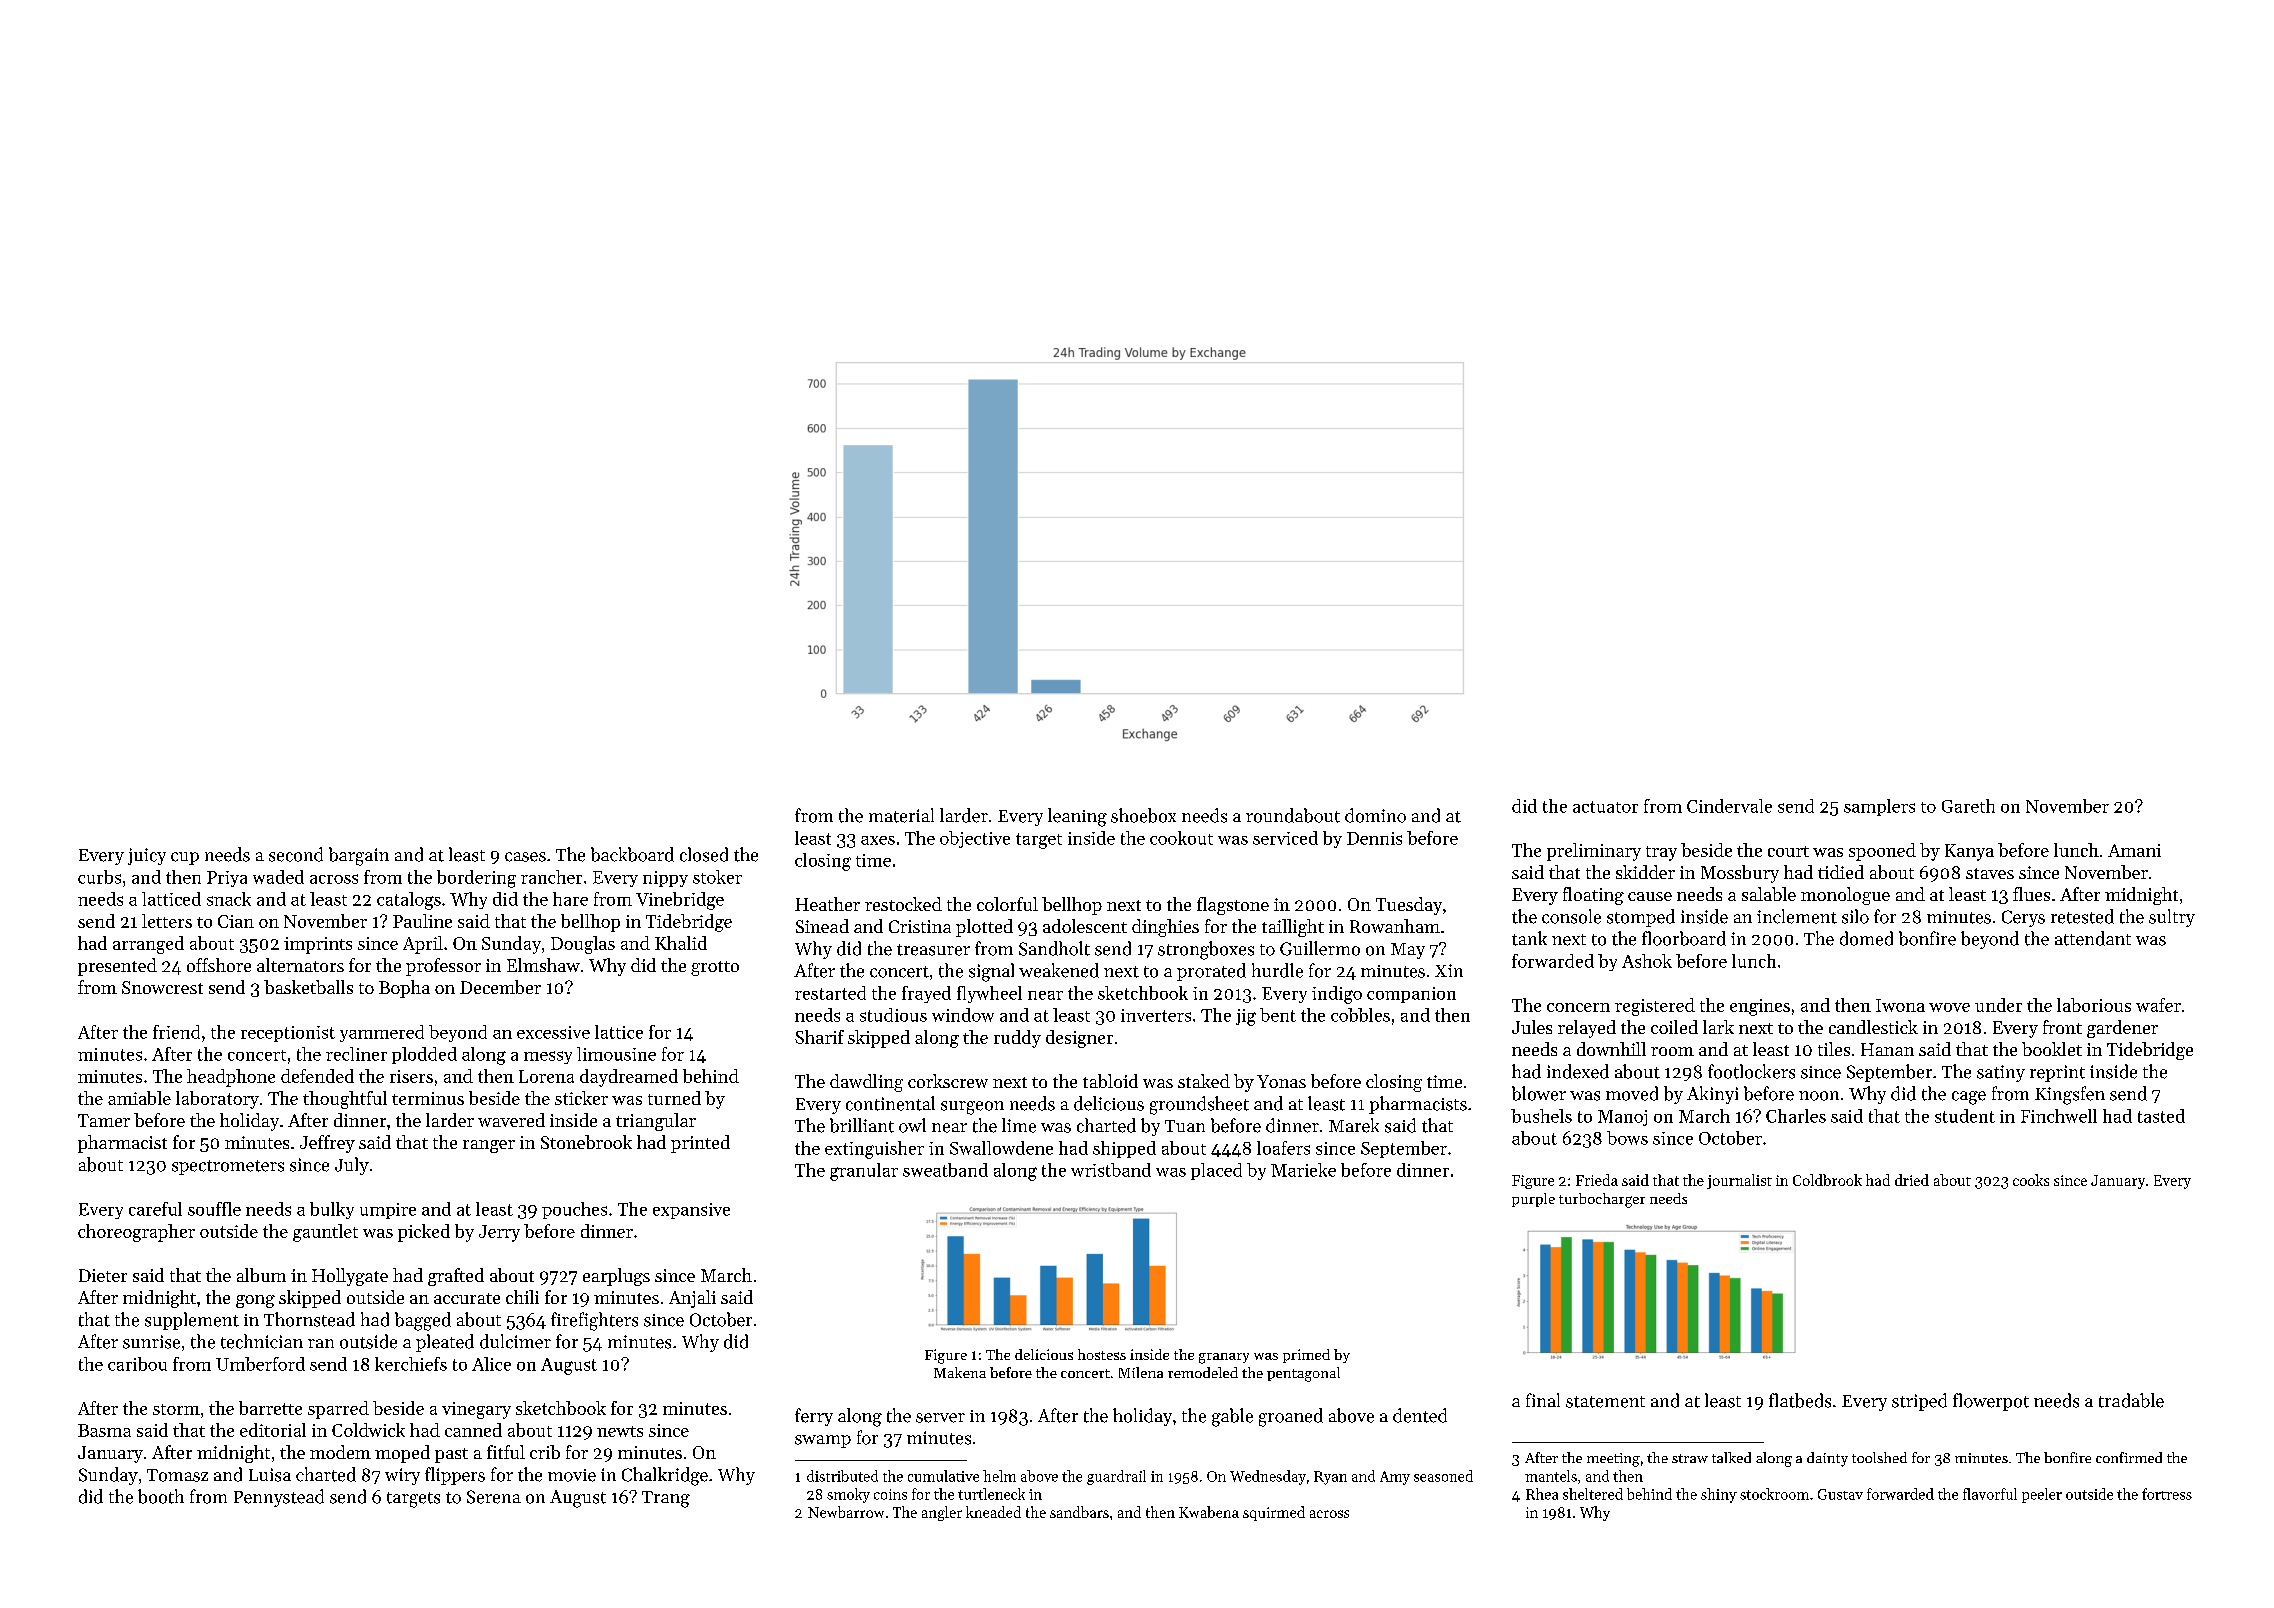 This screenshot has width=2274, height=1608. Describe the element at coordinates (515, 1341) in the screenshot. I see `dulcimer` at that location.
